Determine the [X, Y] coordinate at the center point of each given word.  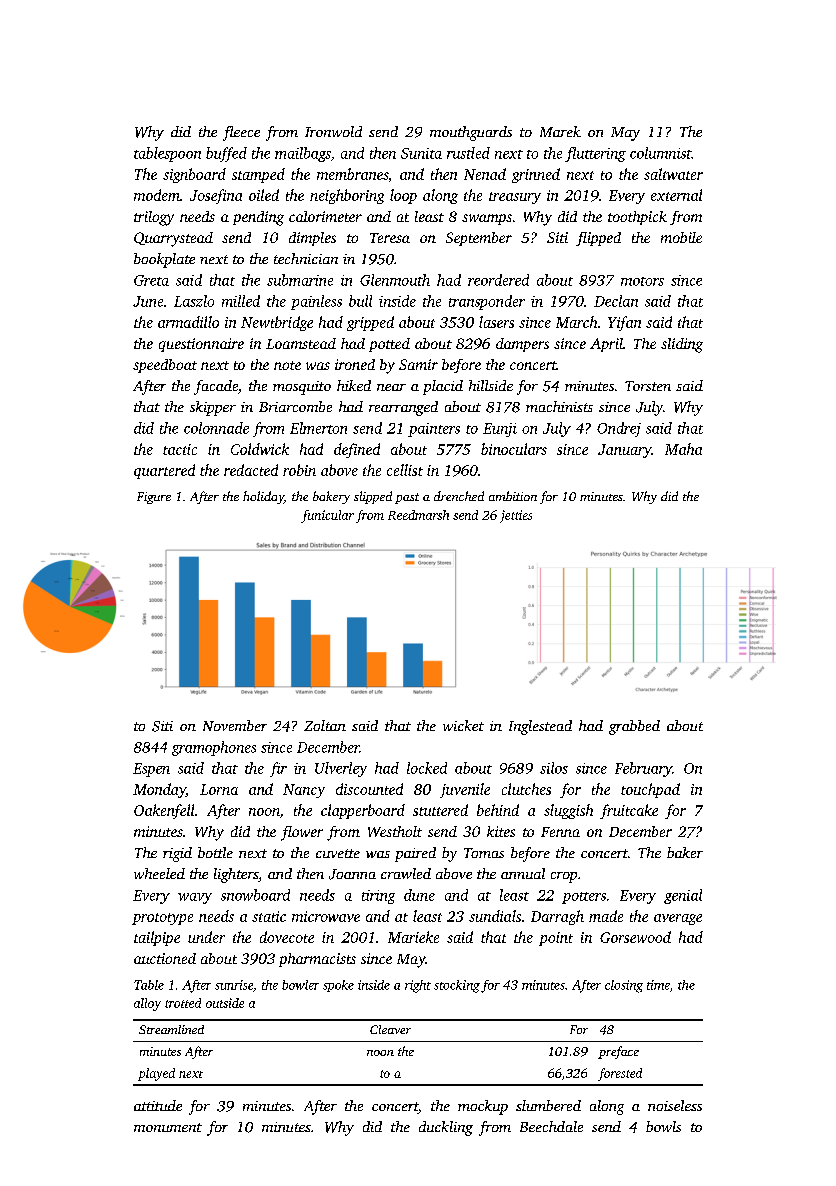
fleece [241, 133]
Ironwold [333, 131]
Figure [154, 498]
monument [168, 1127]
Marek [560, 131]
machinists [559, 406]
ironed [355, 364]
